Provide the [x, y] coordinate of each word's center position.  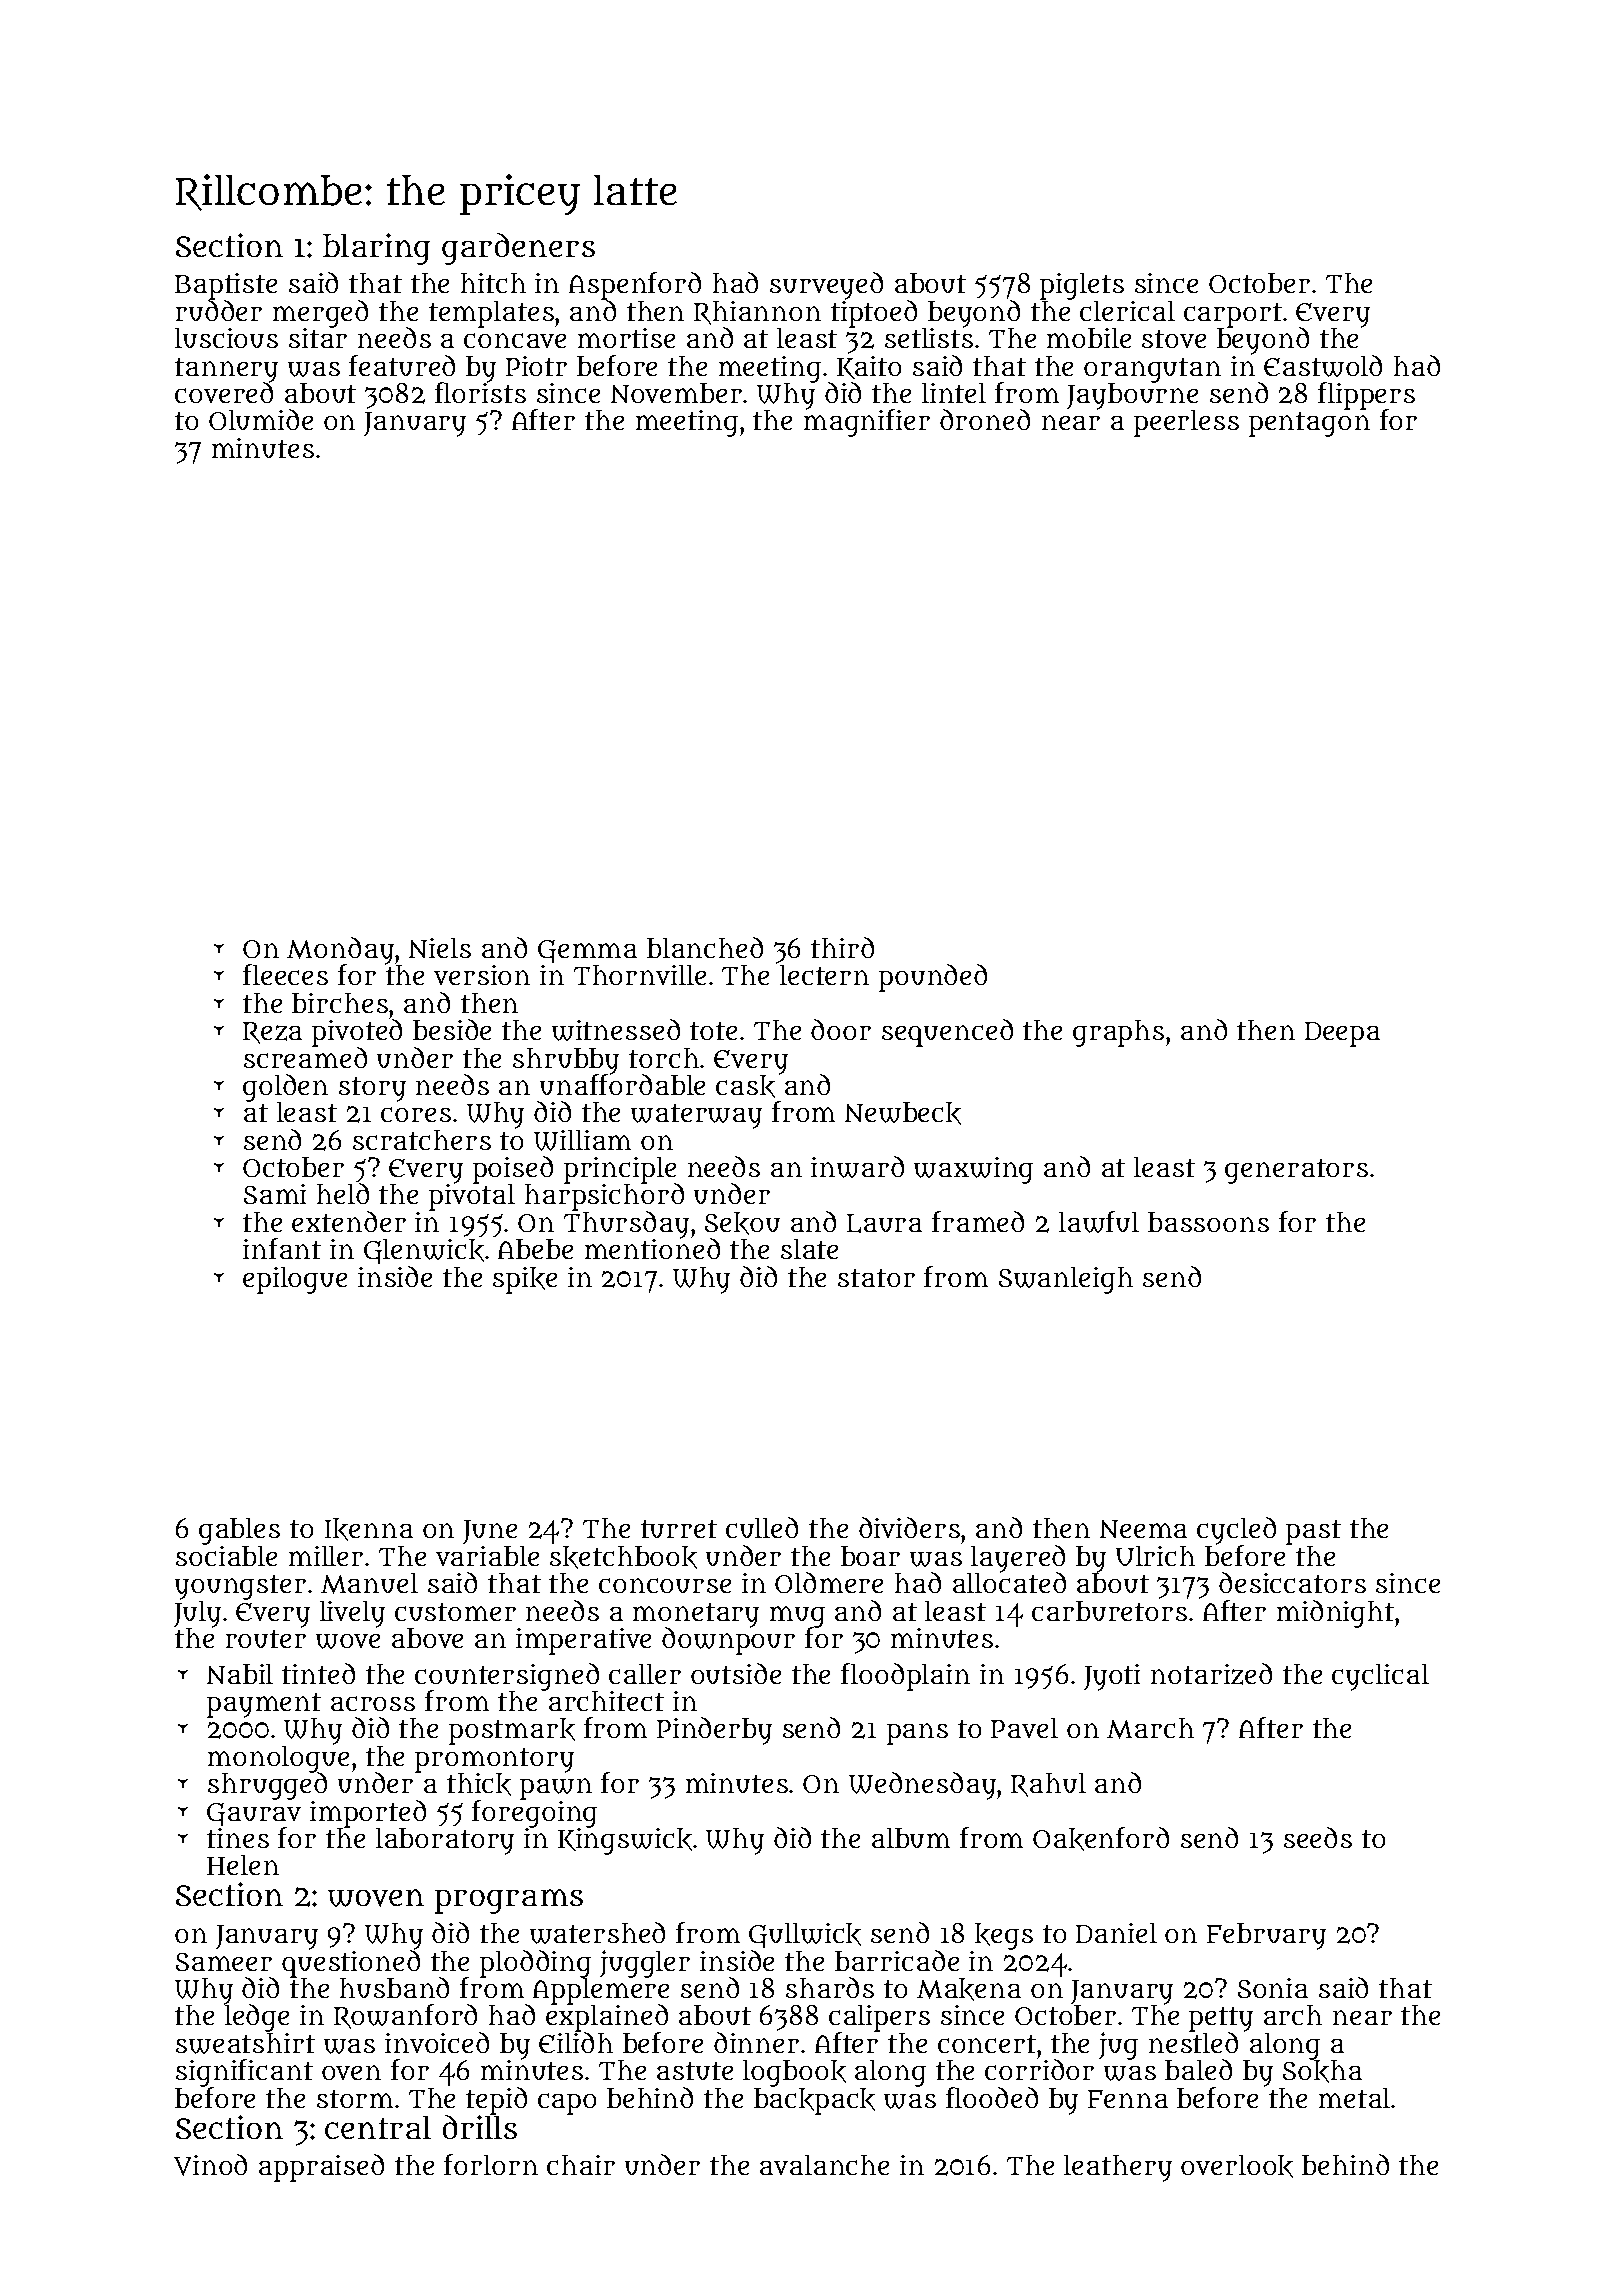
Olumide [261, 419]
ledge [257, 2018]
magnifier [867, 423]
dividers [909, 1527]
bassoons [1208, 1222]
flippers [1366, 396]
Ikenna [369, 1529]
